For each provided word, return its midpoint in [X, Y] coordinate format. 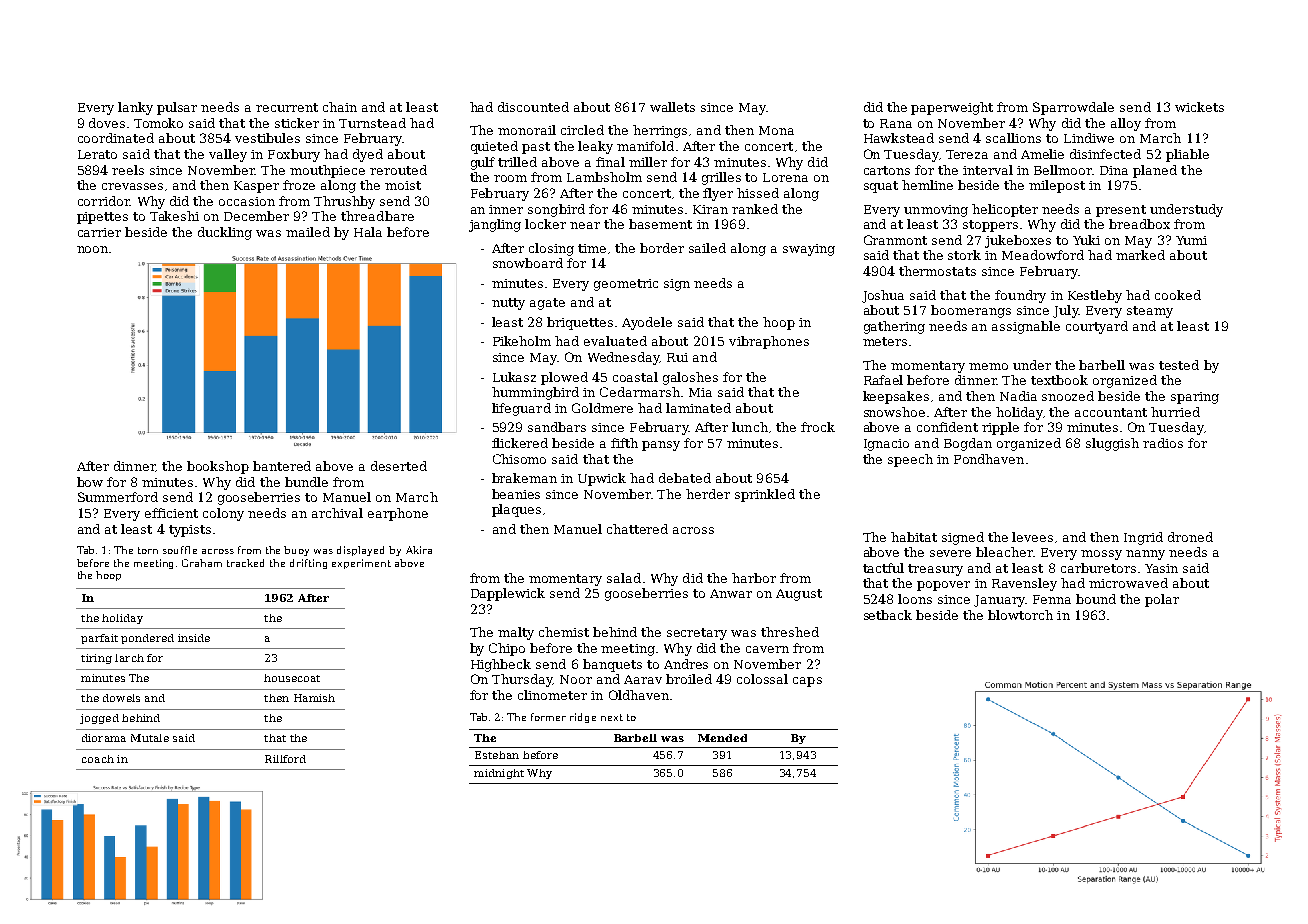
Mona [776, 130]
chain [340, 107]
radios [1163, 443]
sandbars [557, 427]
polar [1162, 600]
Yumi [1191, 240]
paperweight [952, 108]
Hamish [314, 698]
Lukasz [514, 377]
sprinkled [765, 495]
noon [92, 249]
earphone [398, 514]
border [662, 248]
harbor [754, 578]
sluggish [1112, 444]
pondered [147, 639]
